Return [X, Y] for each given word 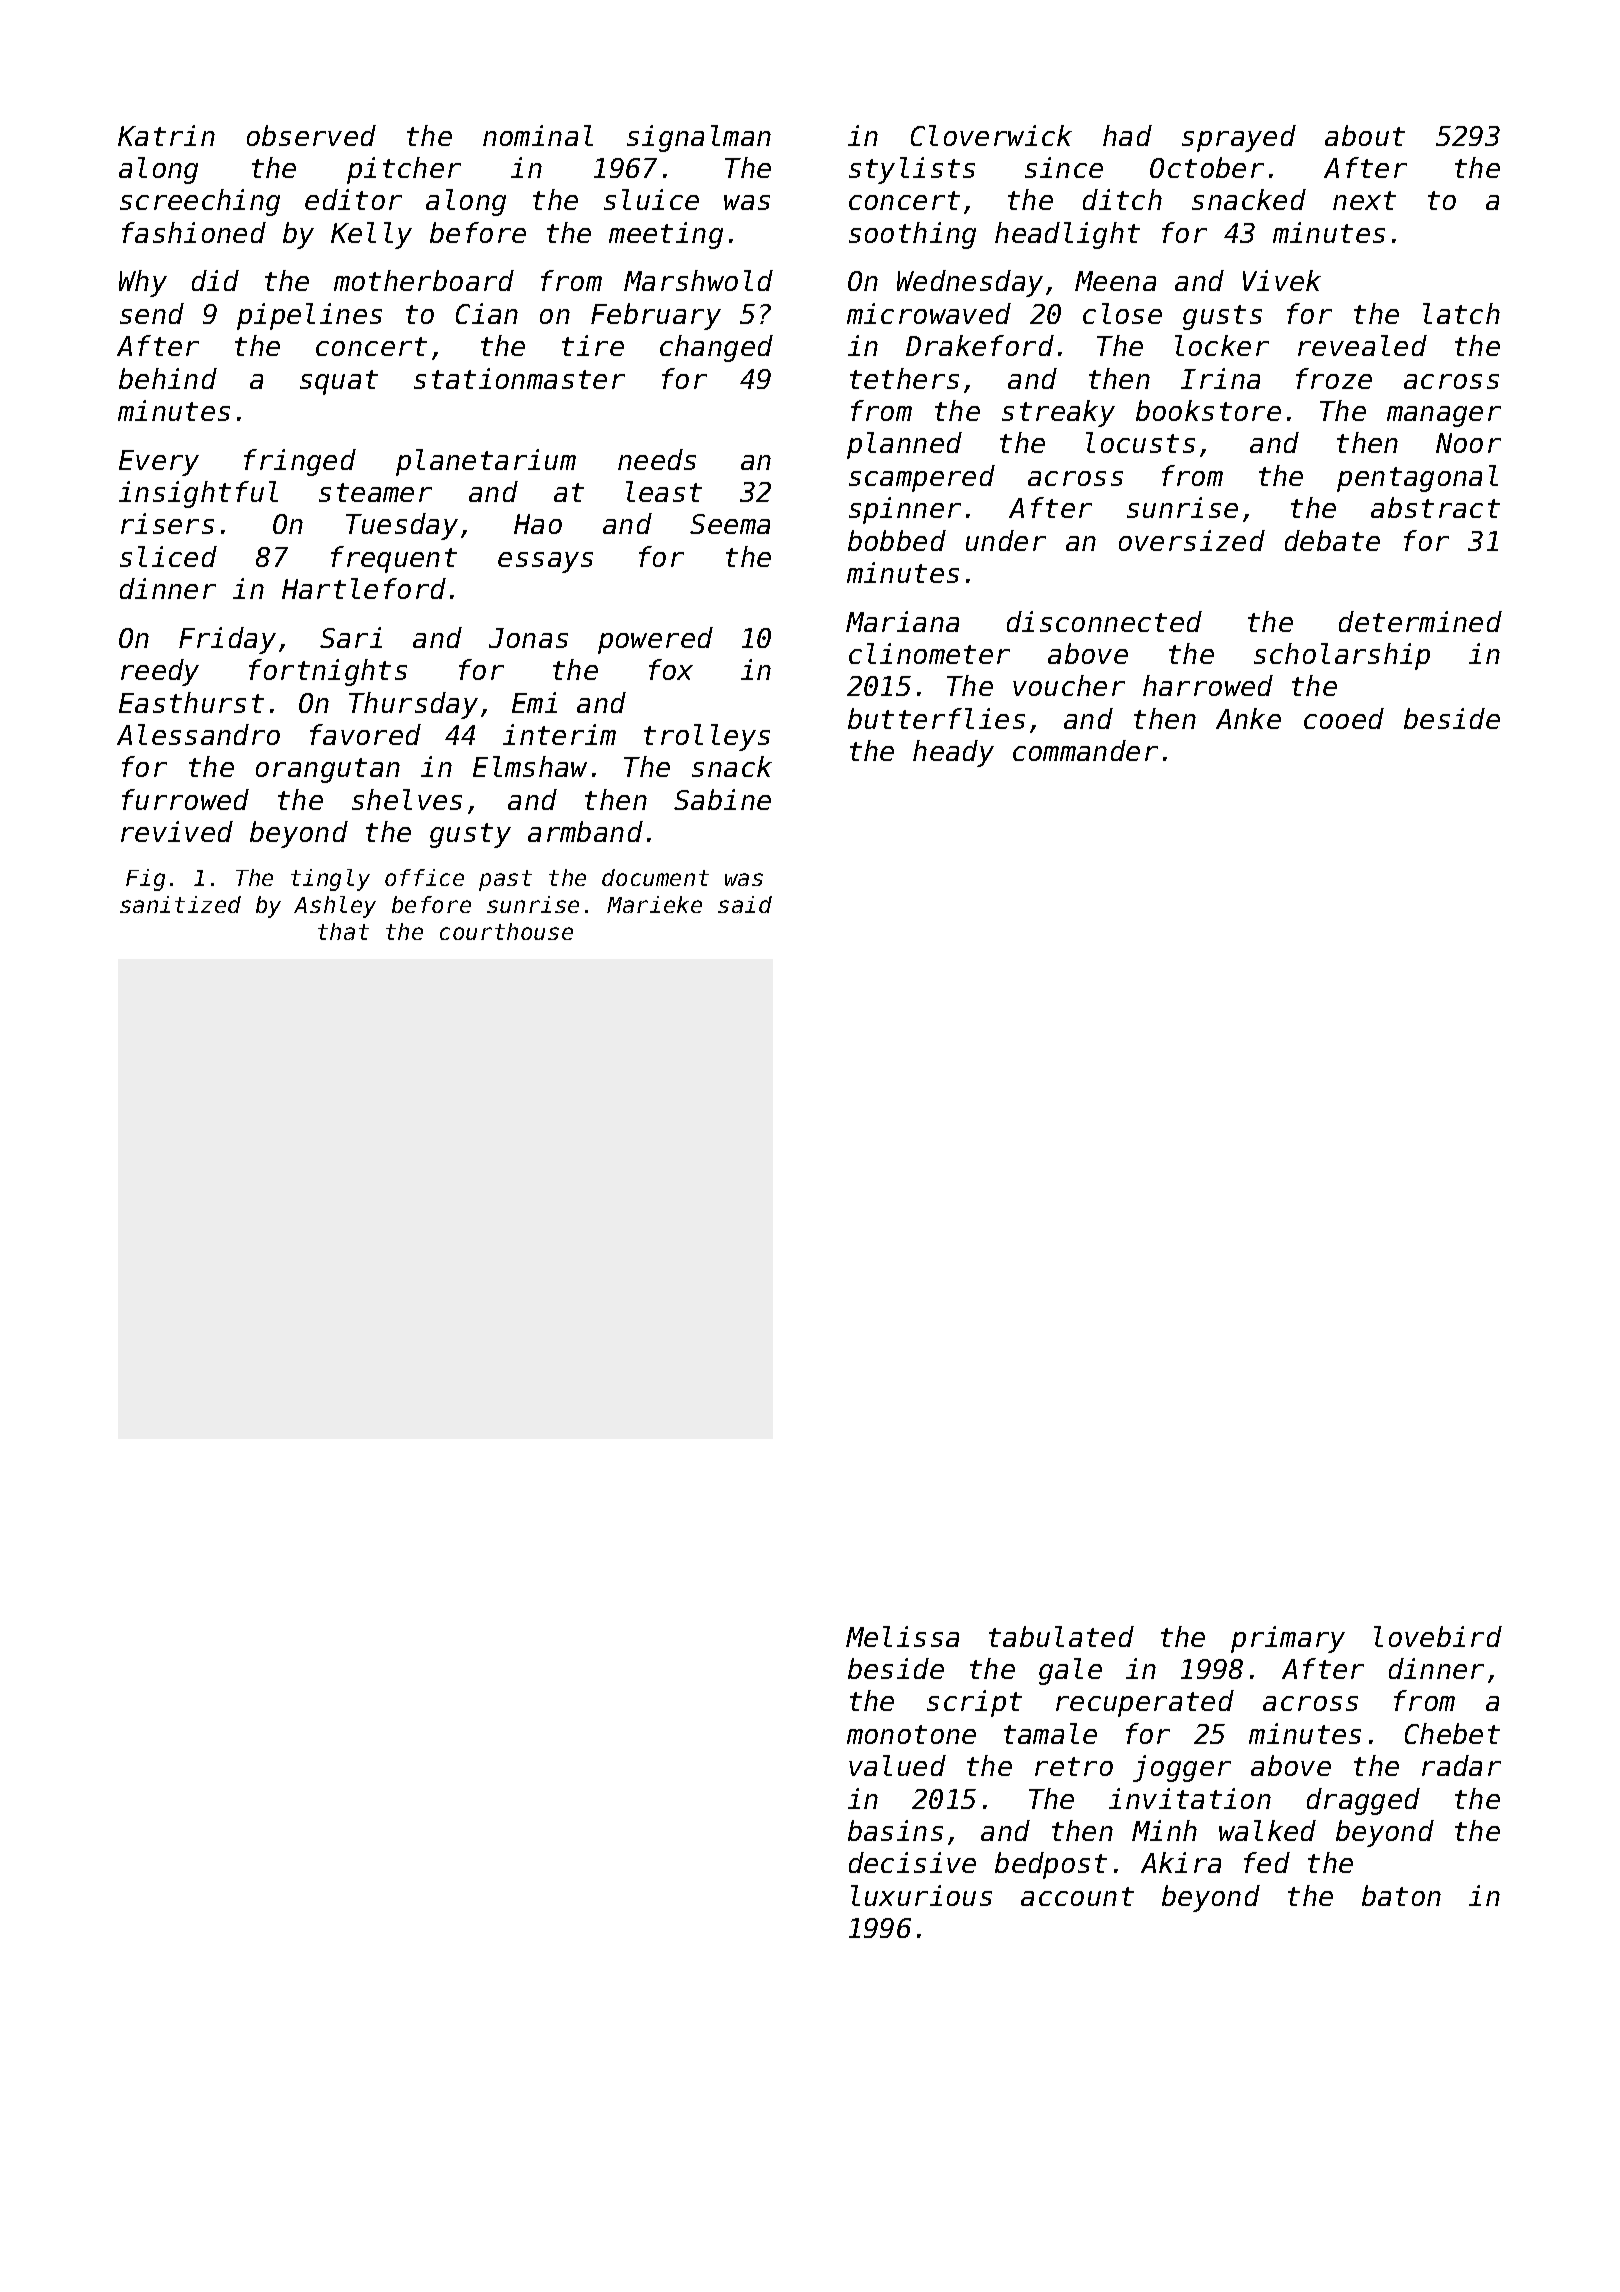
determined [1420, 621]
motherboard [424, 280]
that [343, 931]
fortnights [328, 672]
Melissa [902, 1636]
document [655, 877]
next [1364, 200]
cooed [1344, 718]
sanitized [180, 904]
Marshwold [698, 280]
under [1006, 540]
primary [1288, 1639]
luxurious [921, 1895]
